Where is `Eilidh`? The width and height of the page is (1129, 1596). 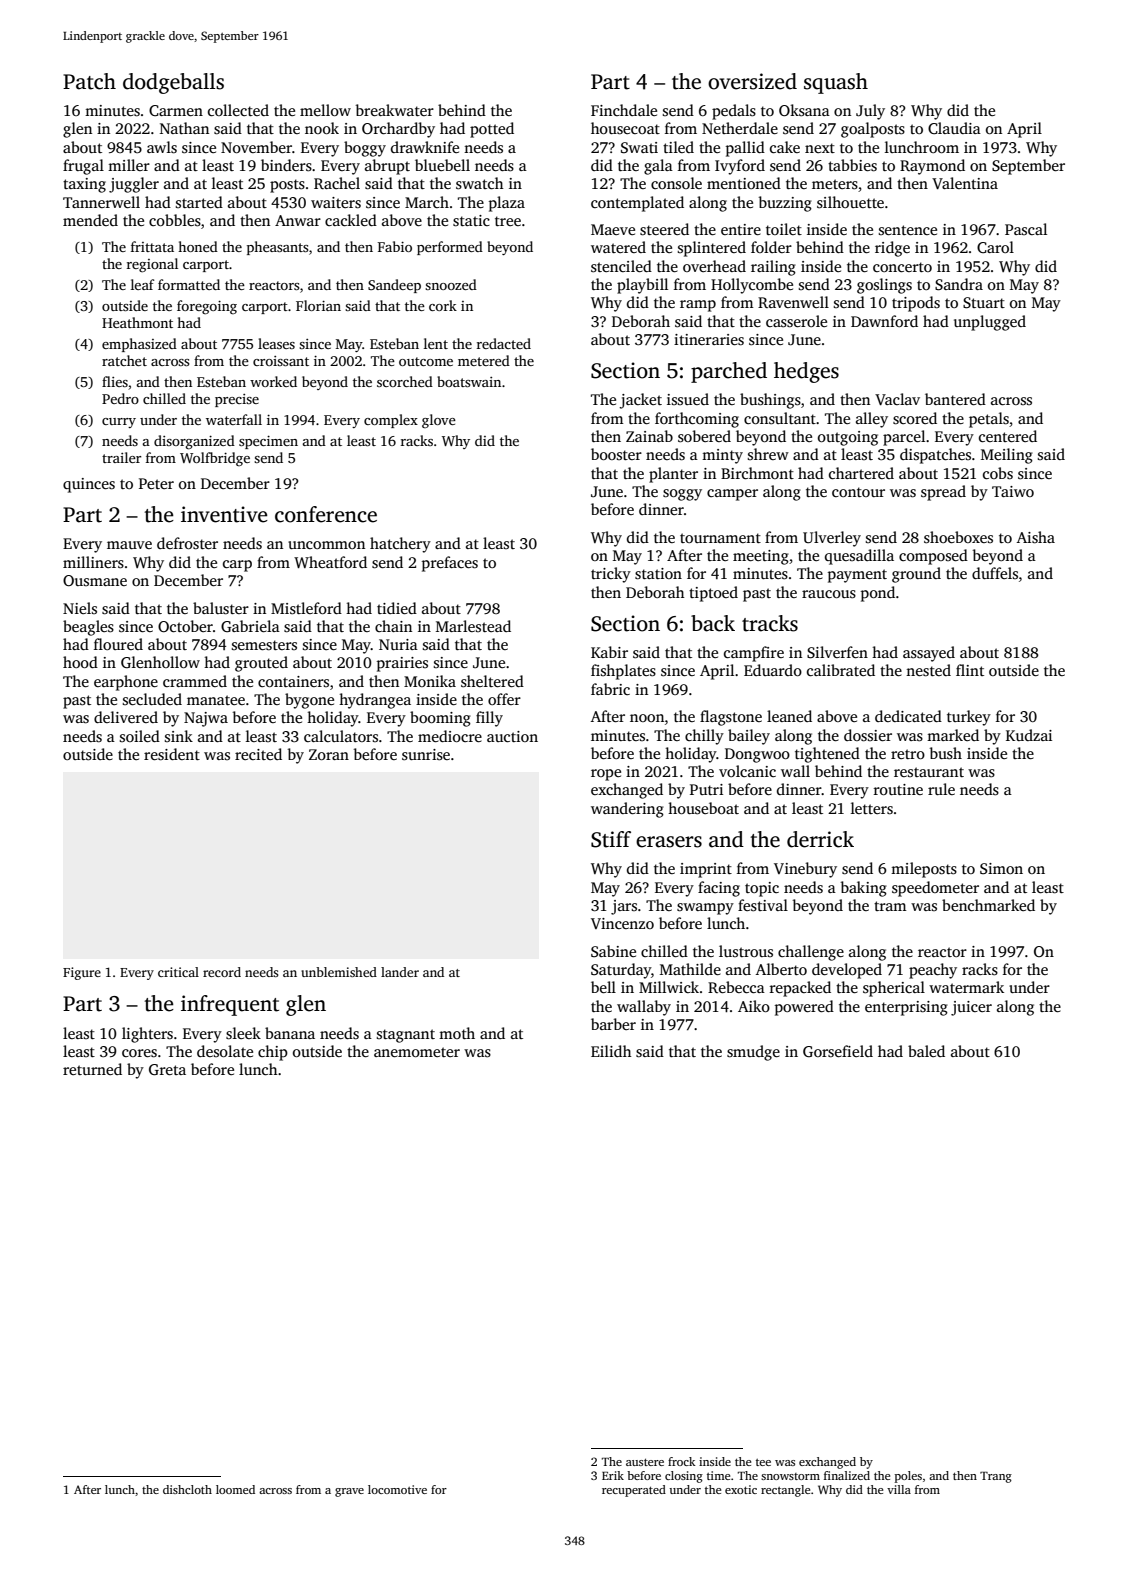
Eilidh is located at coordinates (611, 1051).
